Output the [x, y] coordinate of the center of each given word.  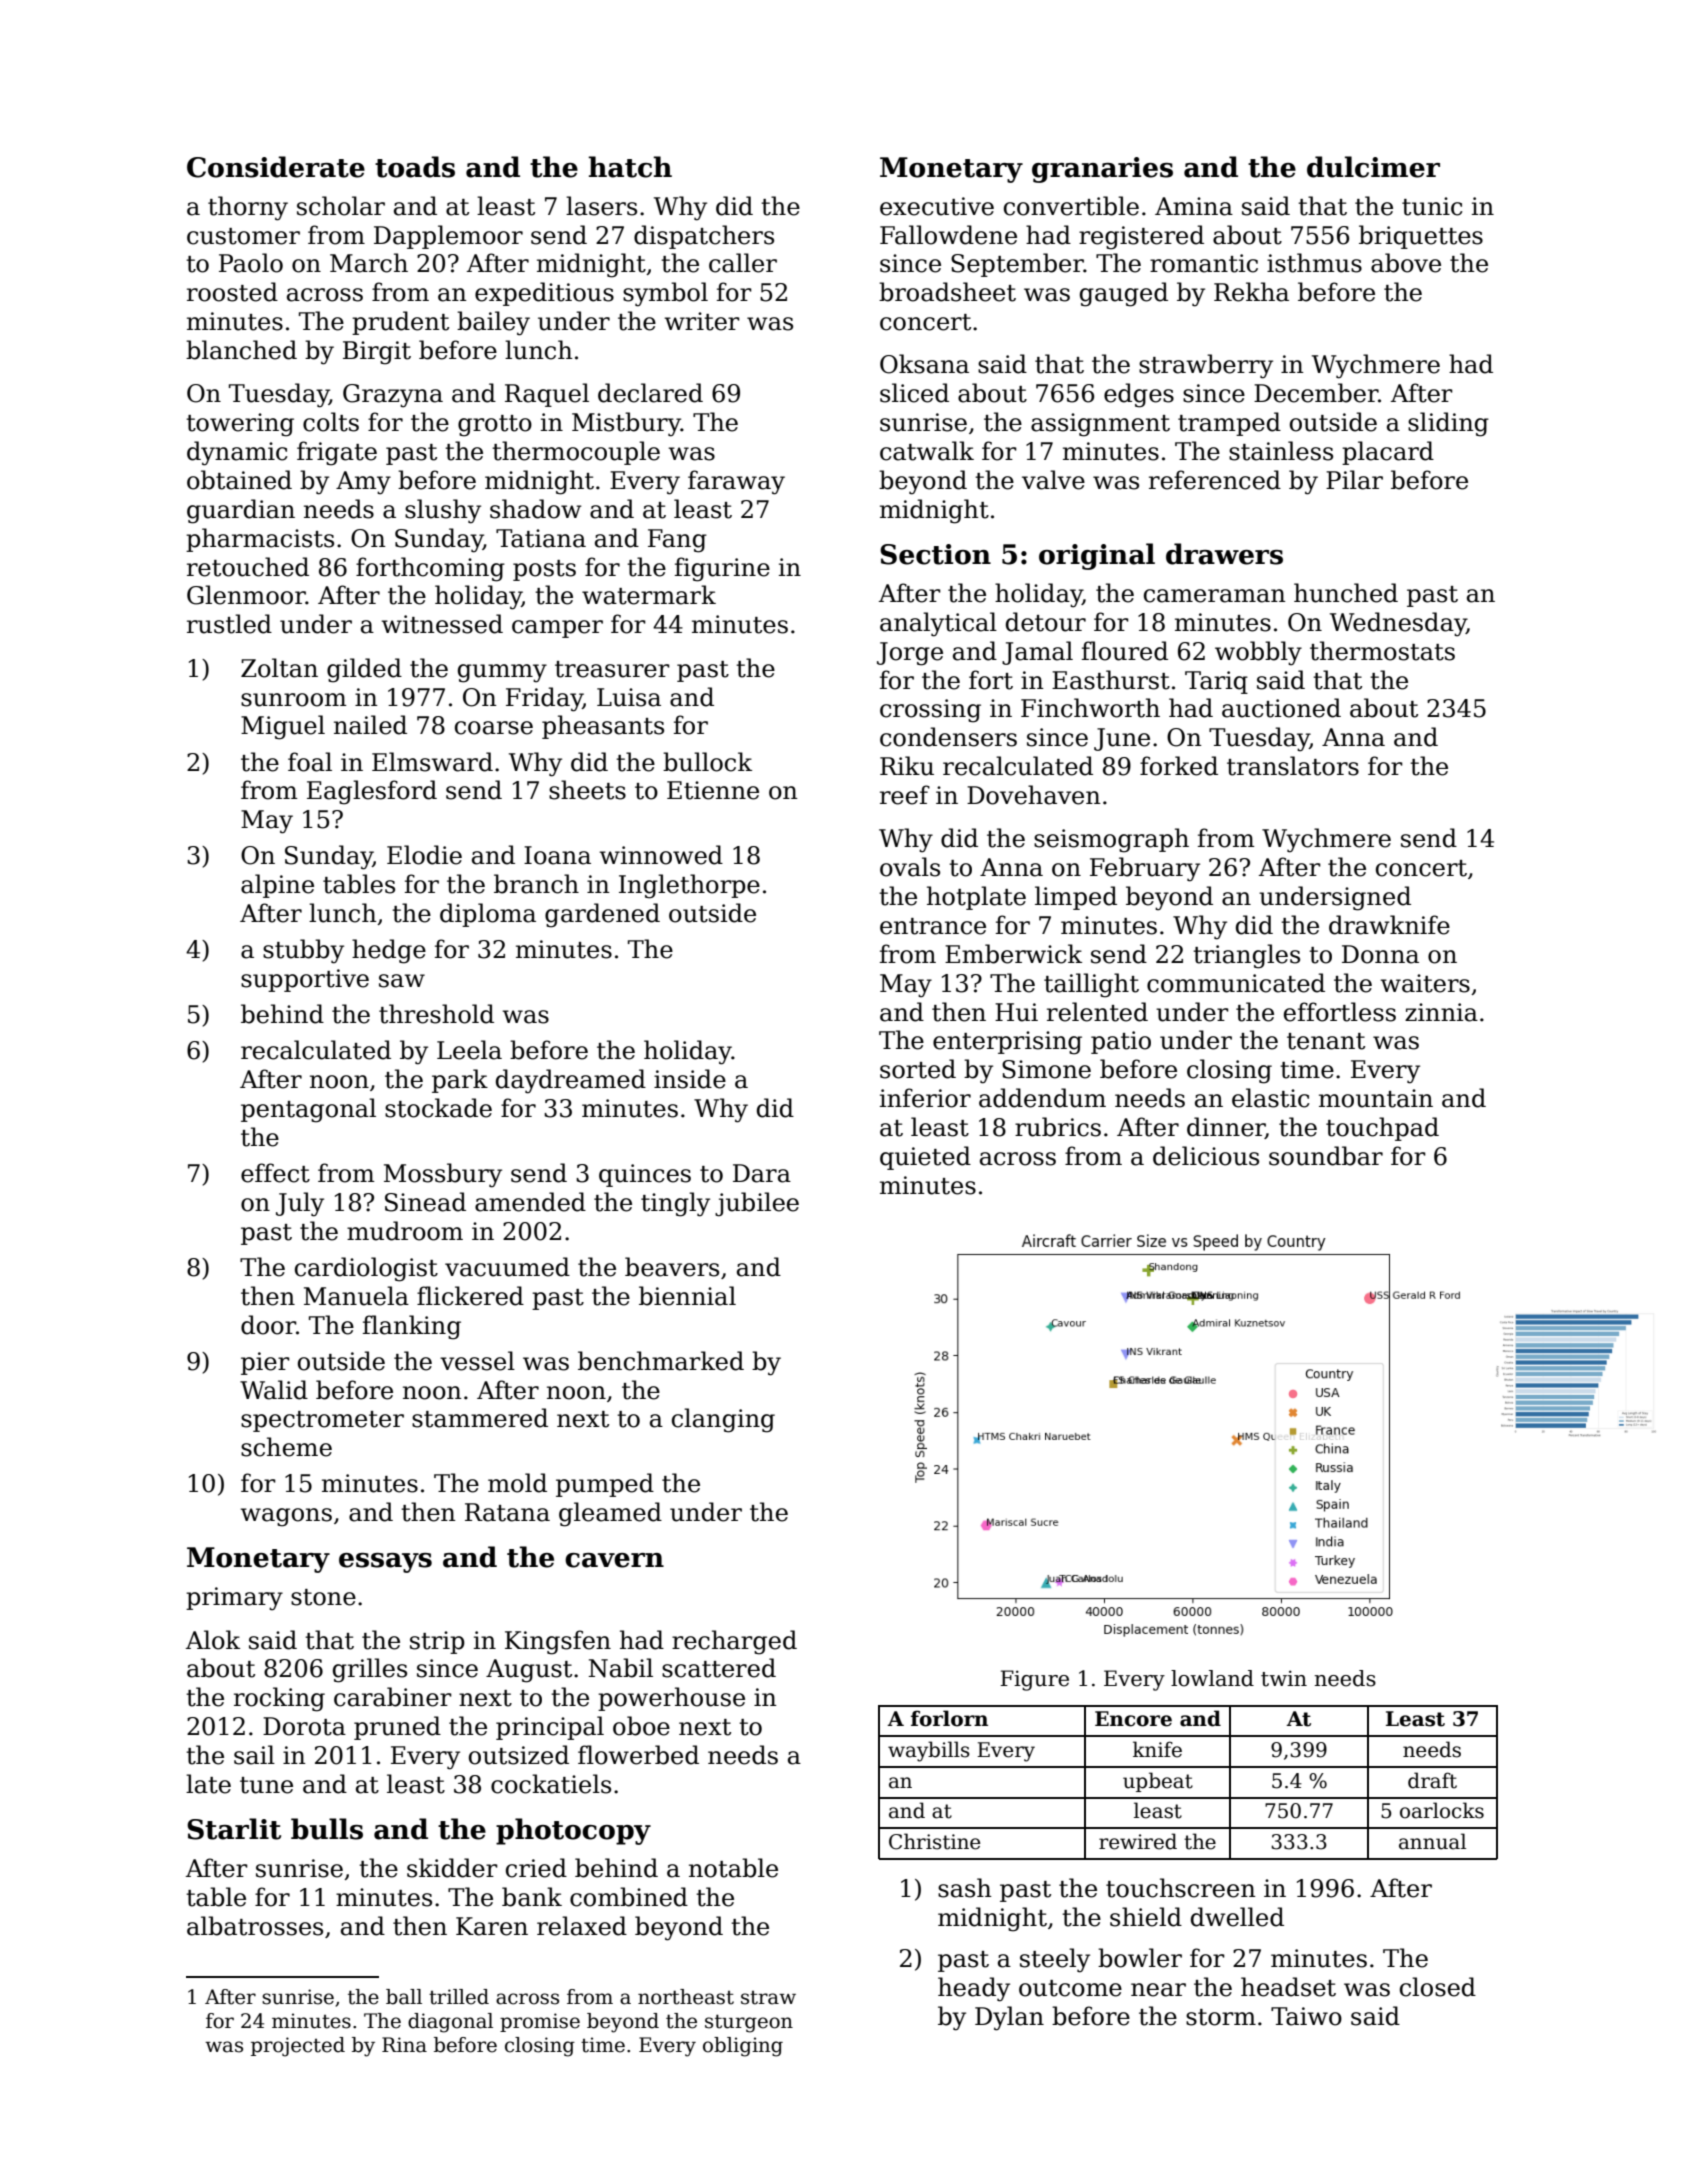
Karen [492, 1926]
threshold [436, 1014]
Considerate [276, 167]
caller [743, 263]
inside [690, 1079]
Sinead [425, 1202]
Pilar [1354, 480]
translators [1293, 766]
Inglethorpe [689, 886]
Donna [1380, 954]
